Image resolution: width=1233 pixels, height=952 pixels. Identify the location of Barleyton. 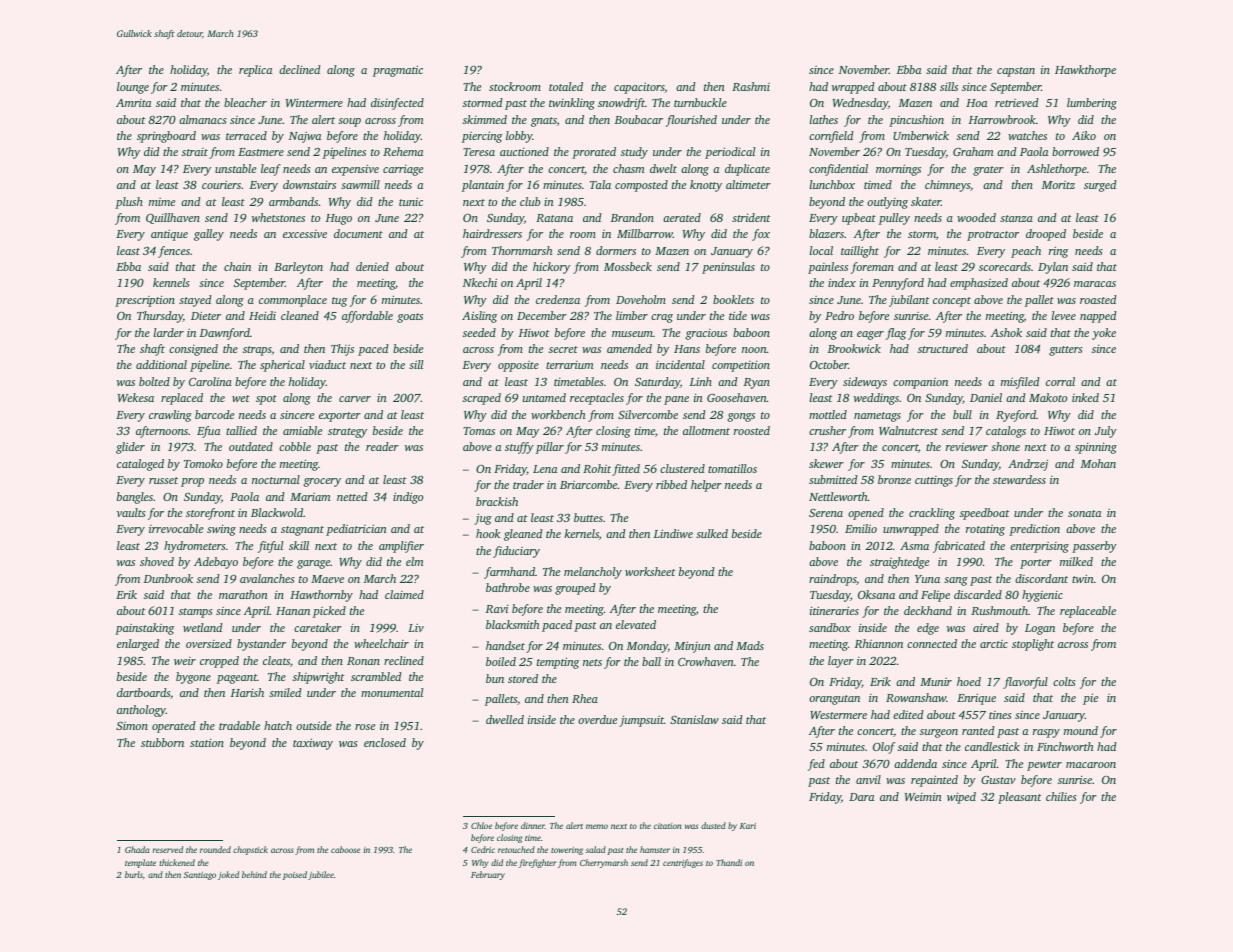
(298, 268).
